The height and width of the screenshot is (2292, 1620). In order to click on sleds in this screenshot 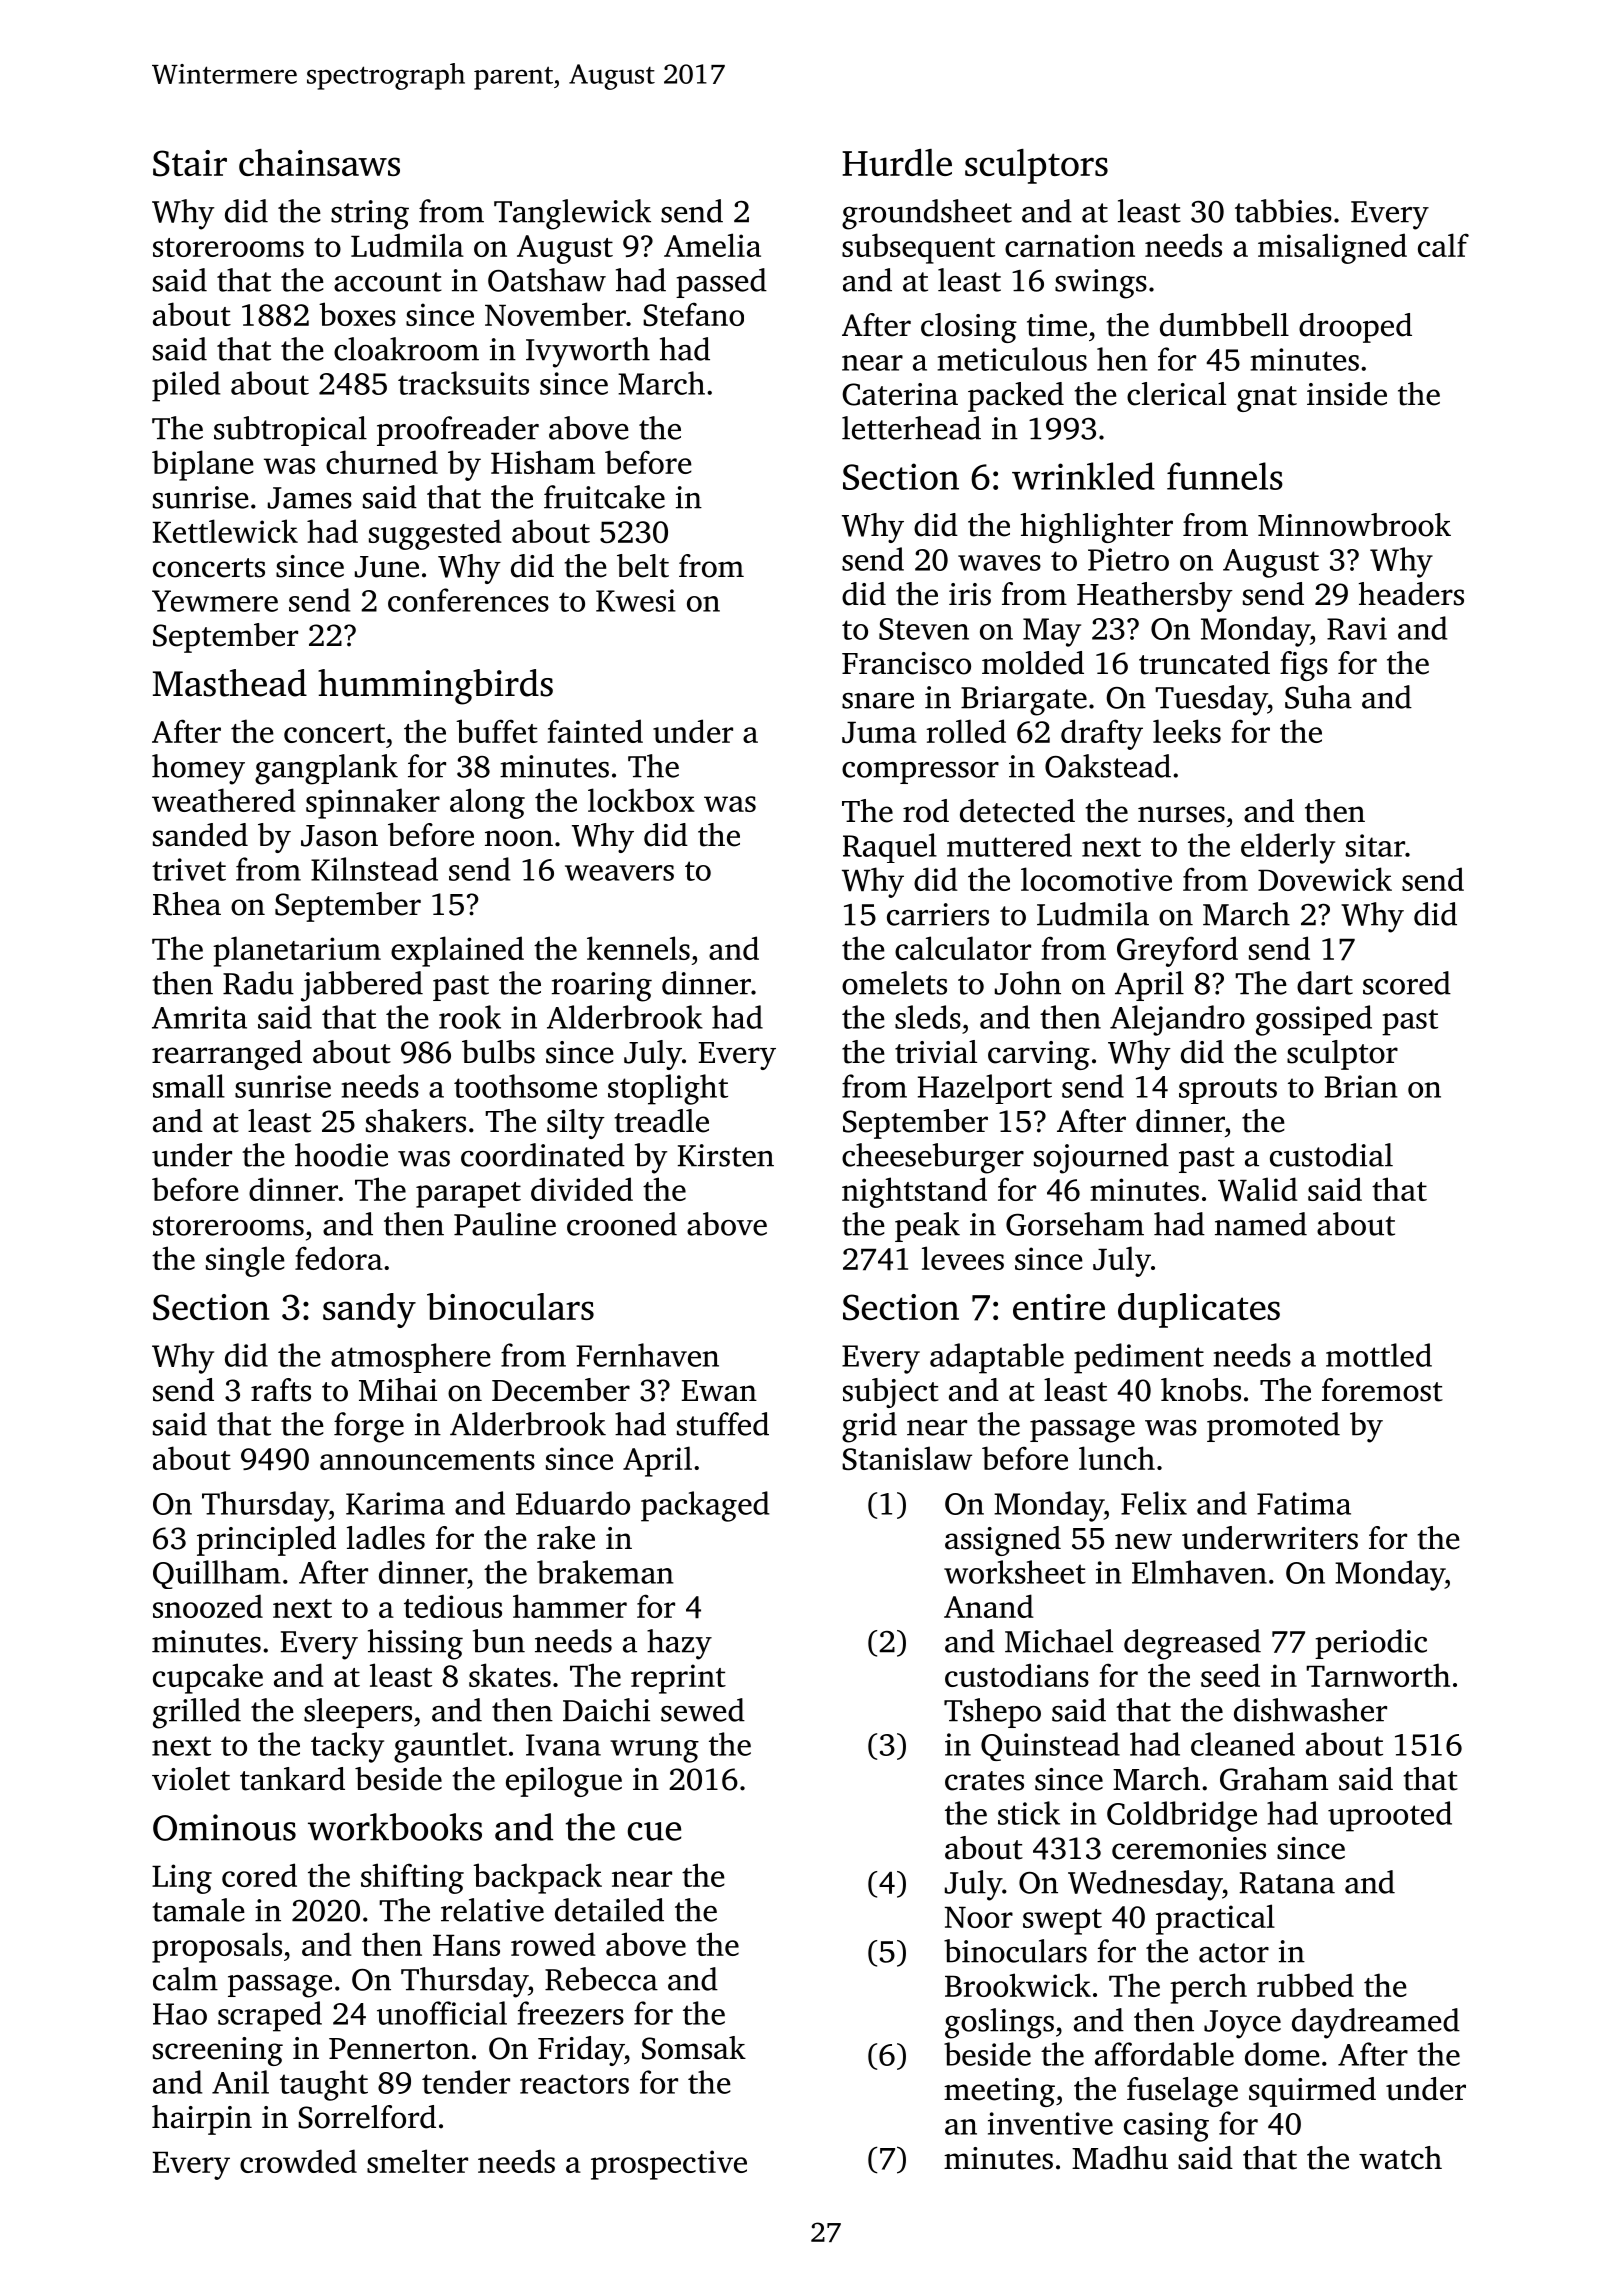, I will do `click(928, 1017)`.
